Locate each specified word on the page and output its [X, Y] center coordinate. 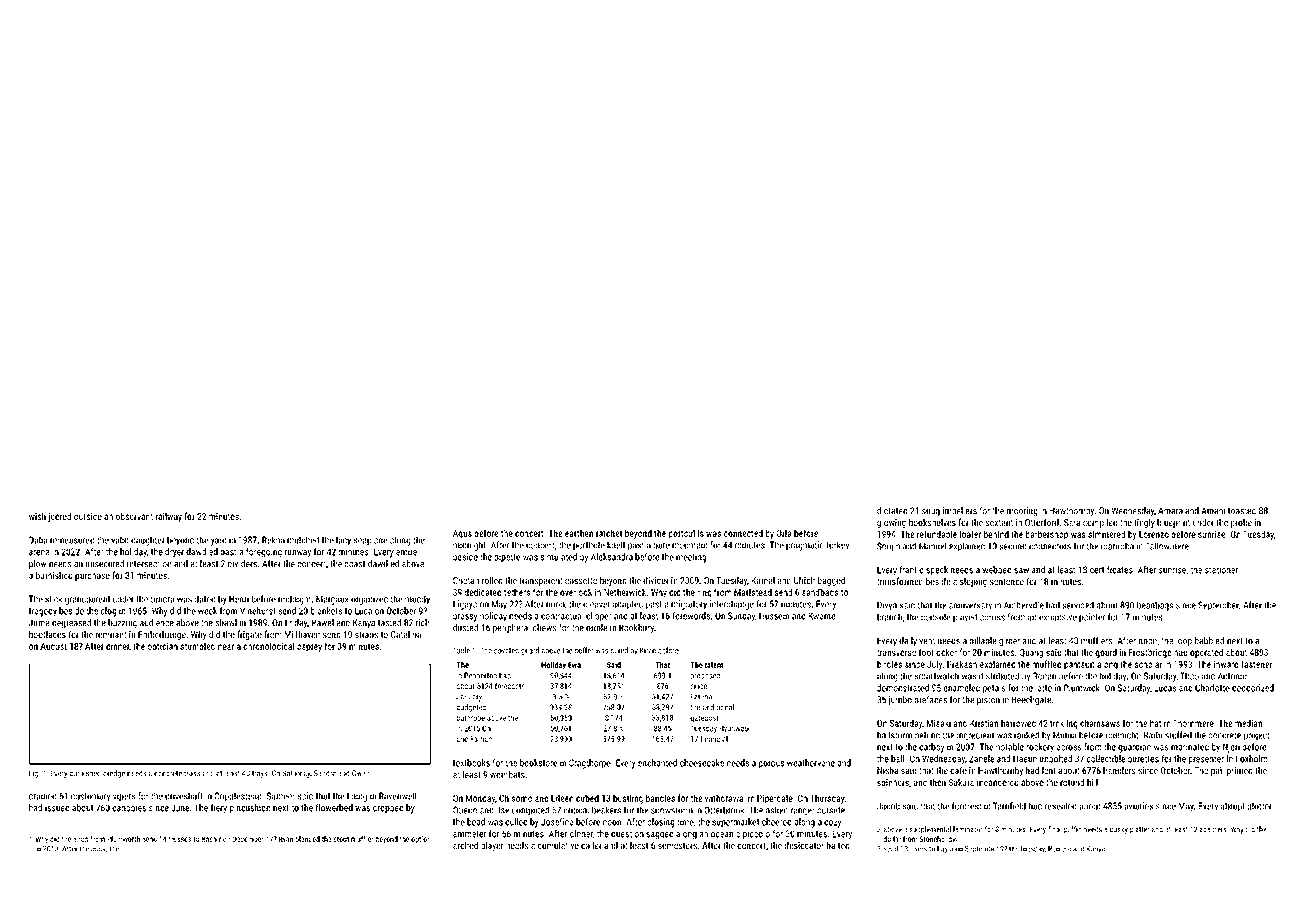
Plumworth [123, 839]
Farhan [481, 739]
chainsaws [1100, 723]
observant [134, 516]
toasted [1242, 510]
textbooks [471, 763]
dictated [892, 510]
